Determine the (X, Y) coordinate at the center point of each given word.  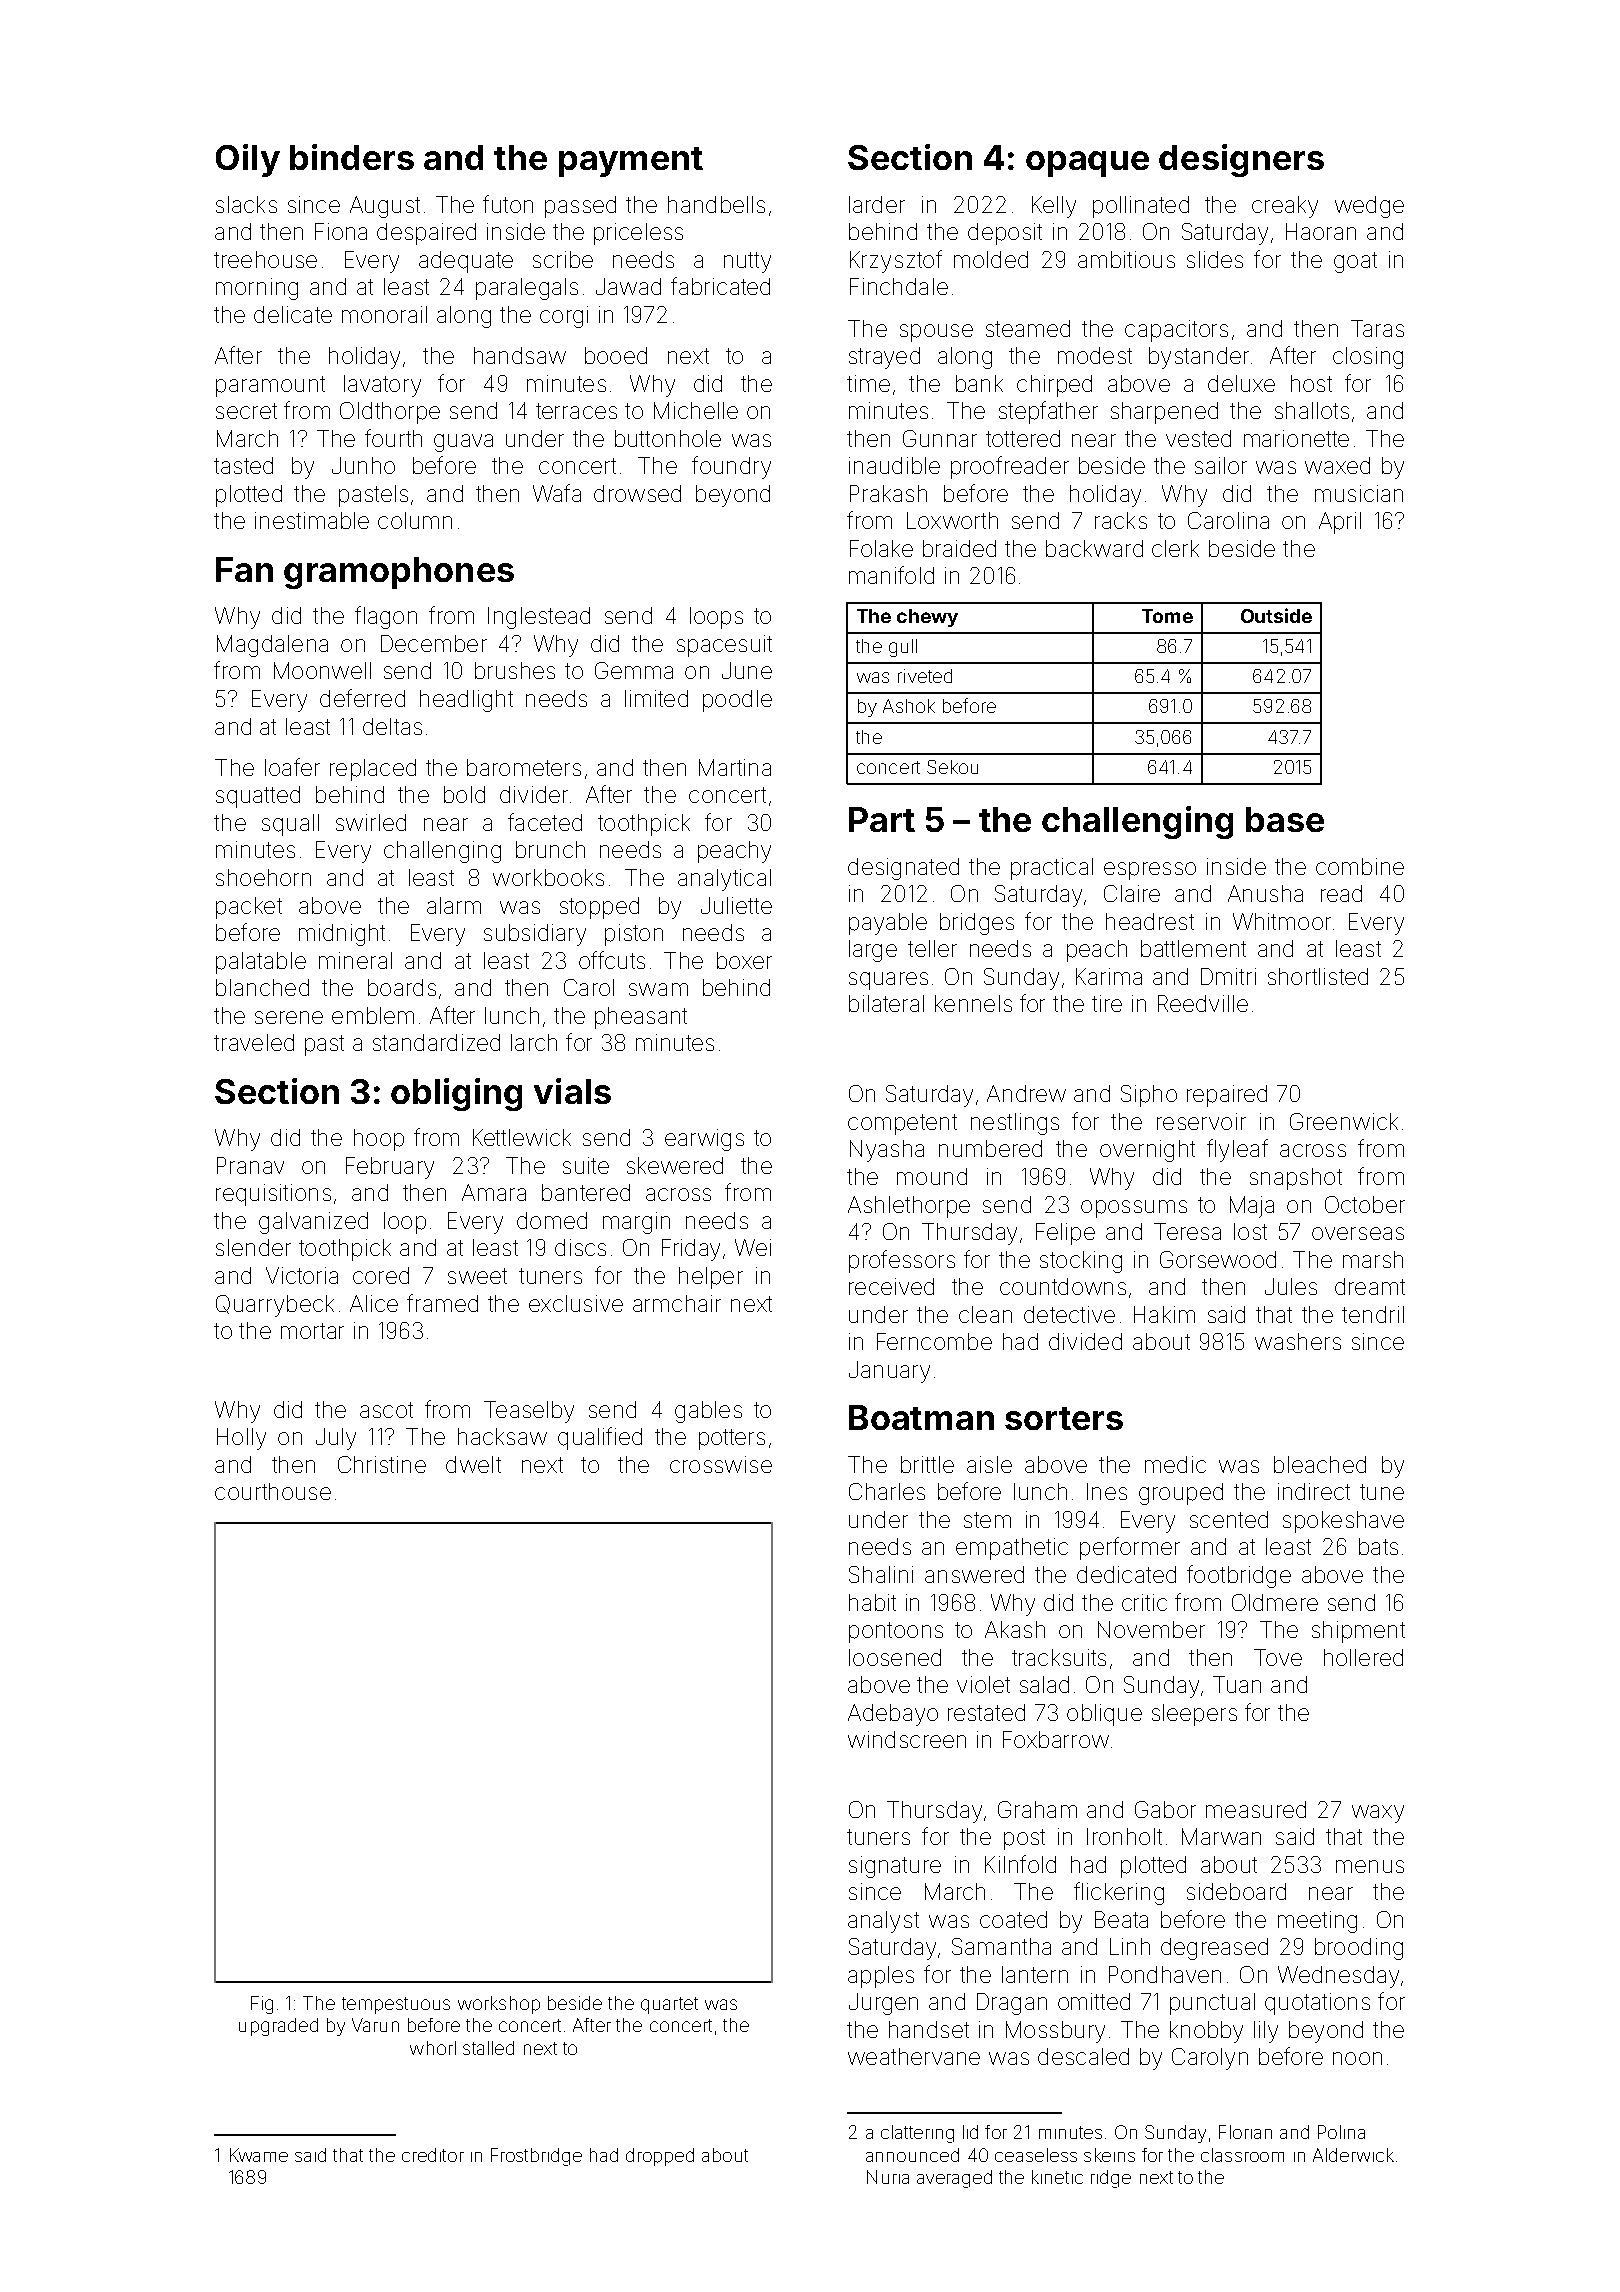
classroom (1242, 2155)
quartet (669, 2005)
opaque (1087, 164)
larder (877, 204)
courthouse (273, 1491)
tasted (243, 465)
